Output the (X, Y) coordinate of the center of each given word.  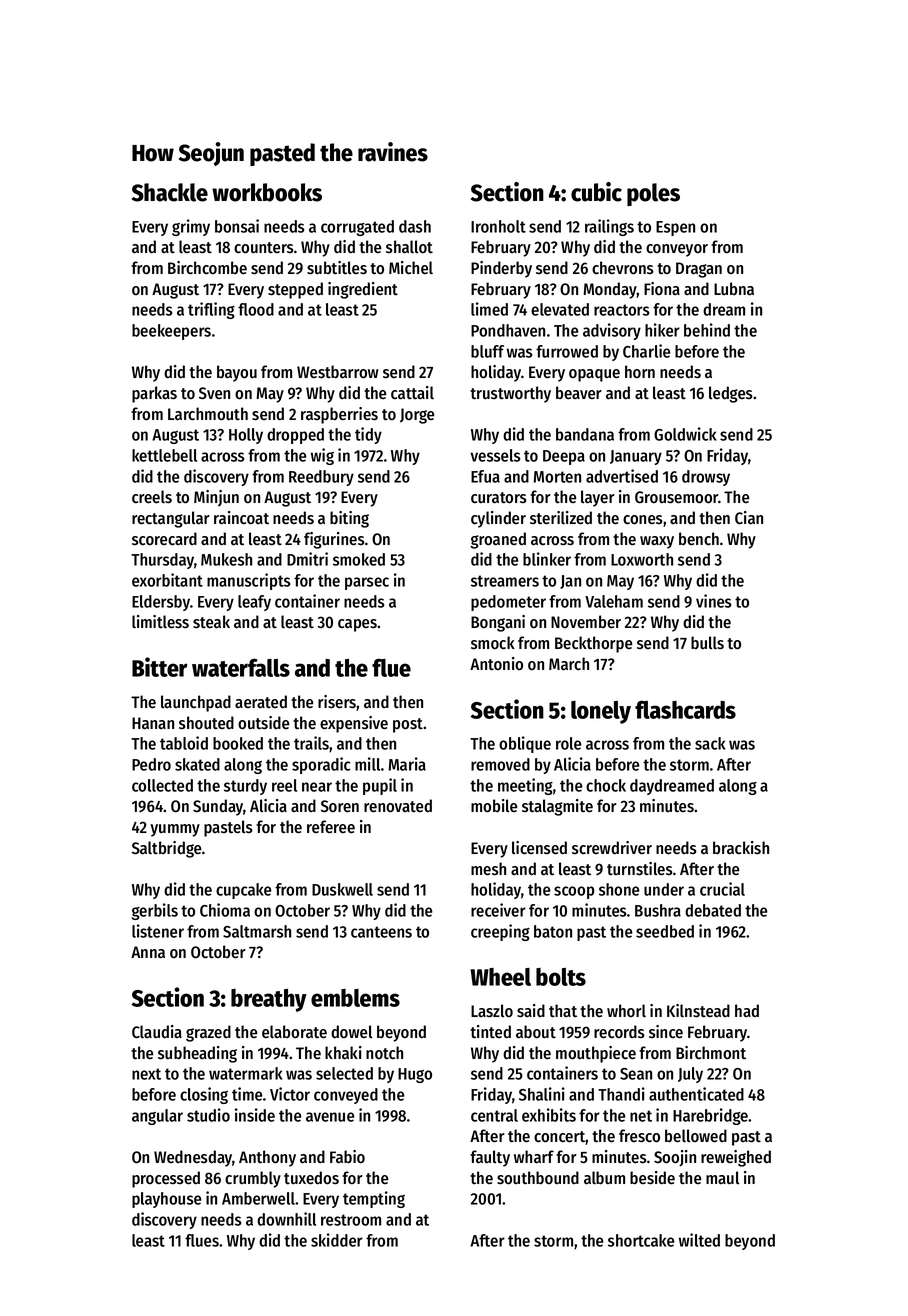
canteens (381, 932)
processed (166, 1179)
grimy (191, 227)
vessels (495, 455)
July (690, 1075)
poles (653, 194)
